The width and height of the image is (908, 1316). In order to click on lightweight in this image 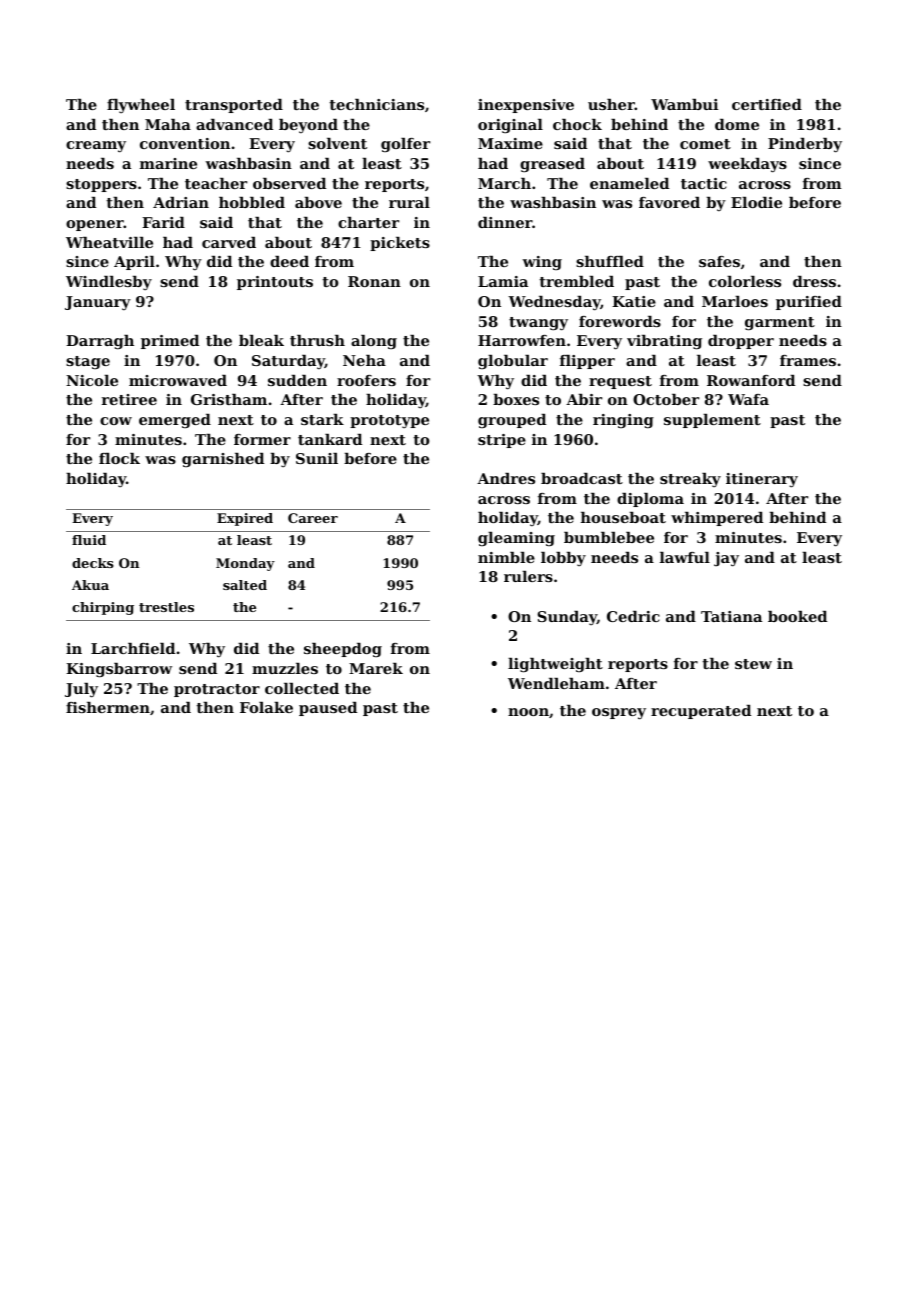, I will do `click(555, 665)`.
